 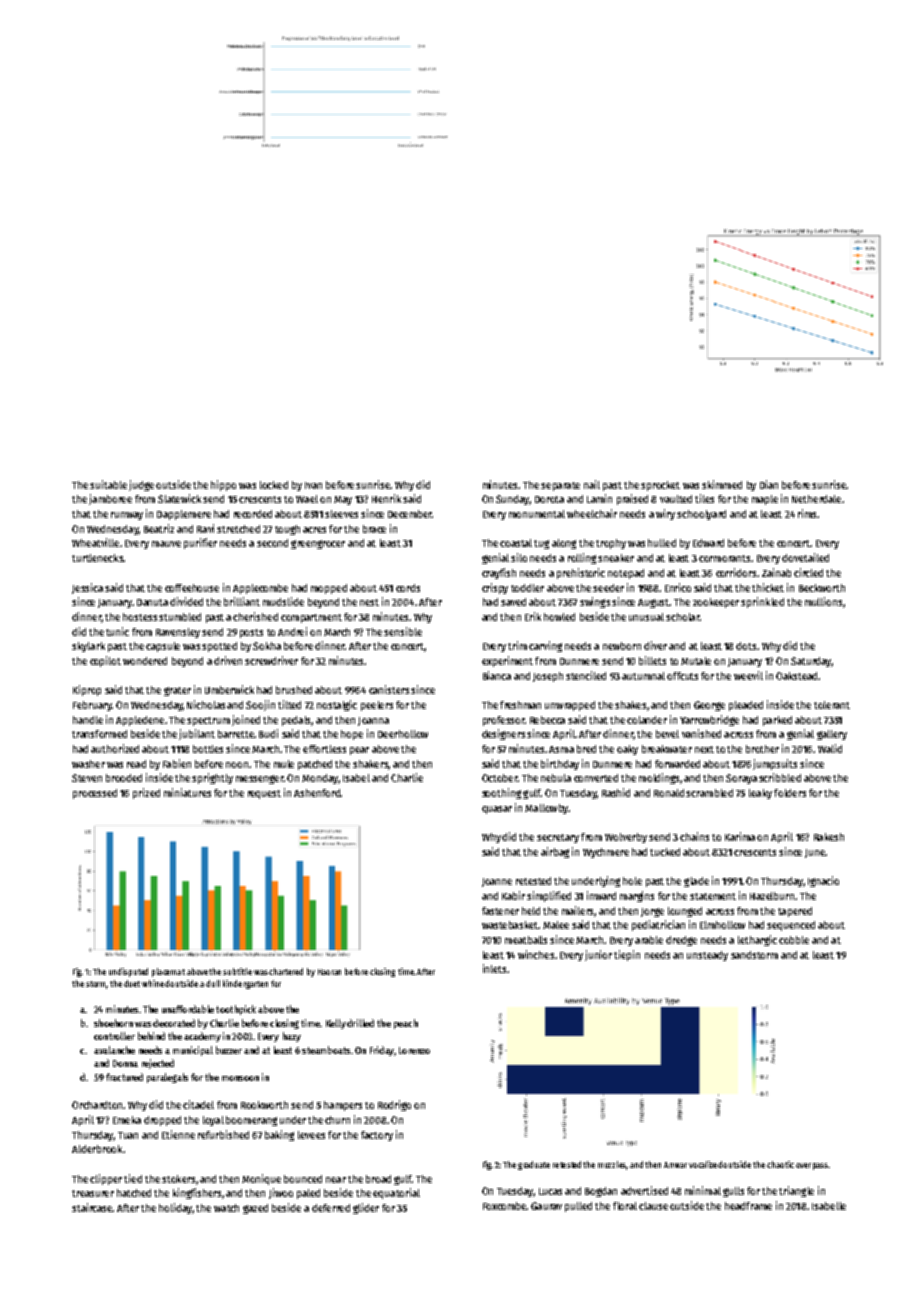 I want to click on mullions, so click(x=823, y=601).
